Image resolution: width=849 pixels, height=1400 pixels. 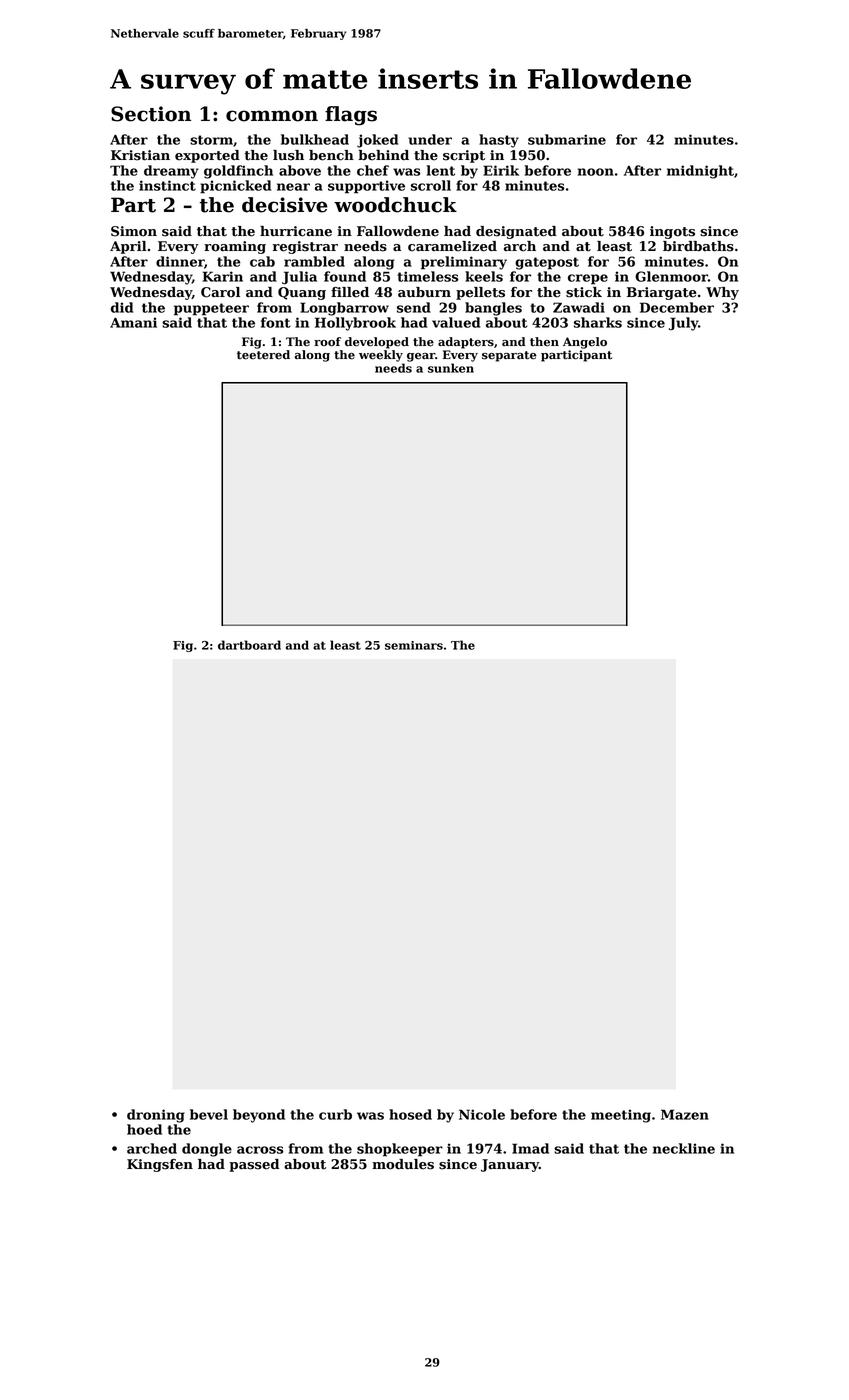 I want to click on Angelo, so click(x=585, y=343).
